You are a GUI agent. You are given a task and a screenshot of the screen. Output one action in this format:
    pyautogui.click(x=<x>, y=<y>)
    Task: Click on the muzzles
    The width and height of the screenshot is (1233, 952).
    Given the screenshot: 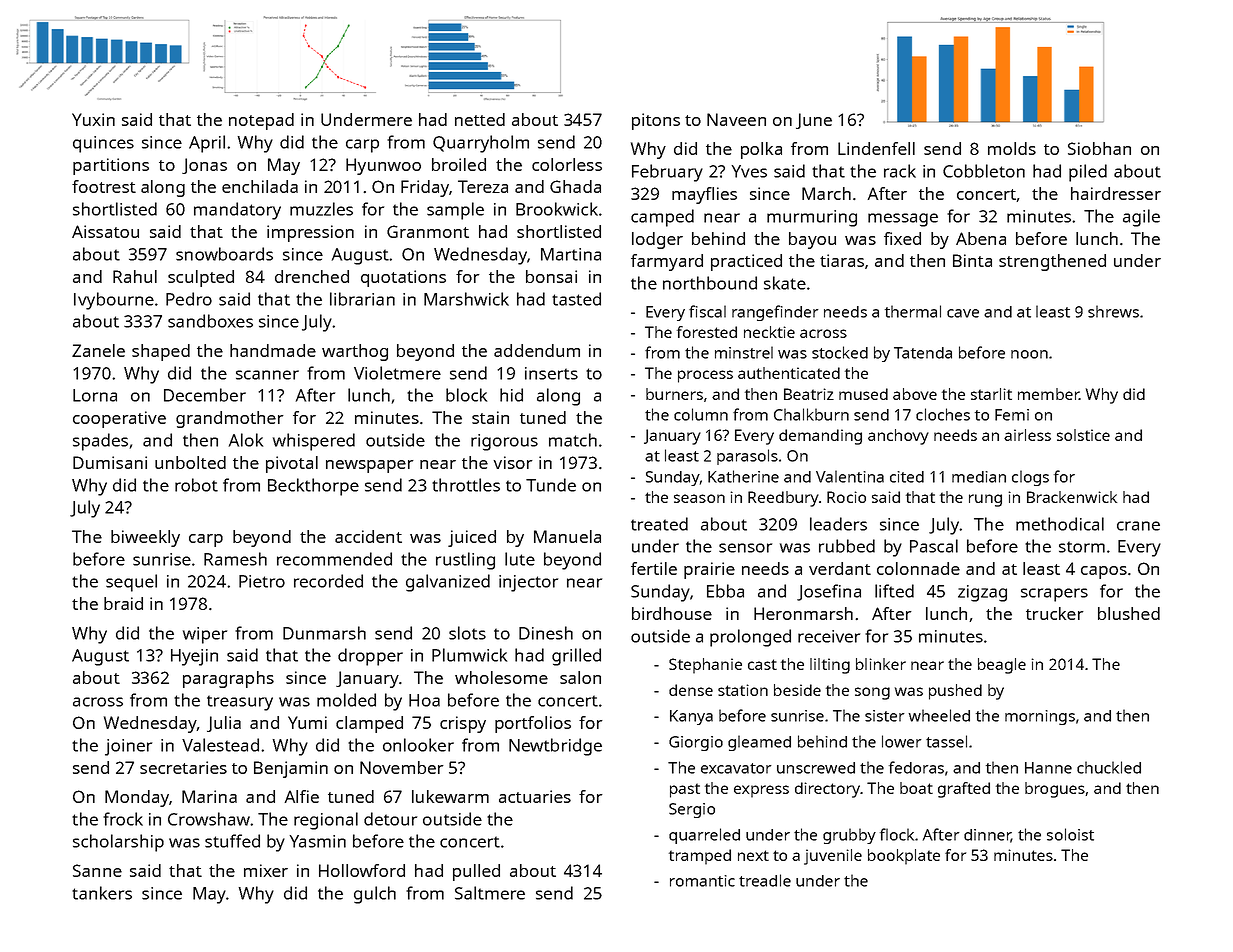 What is the action you would take?
    pyautogui.click(x=321, y=209)
